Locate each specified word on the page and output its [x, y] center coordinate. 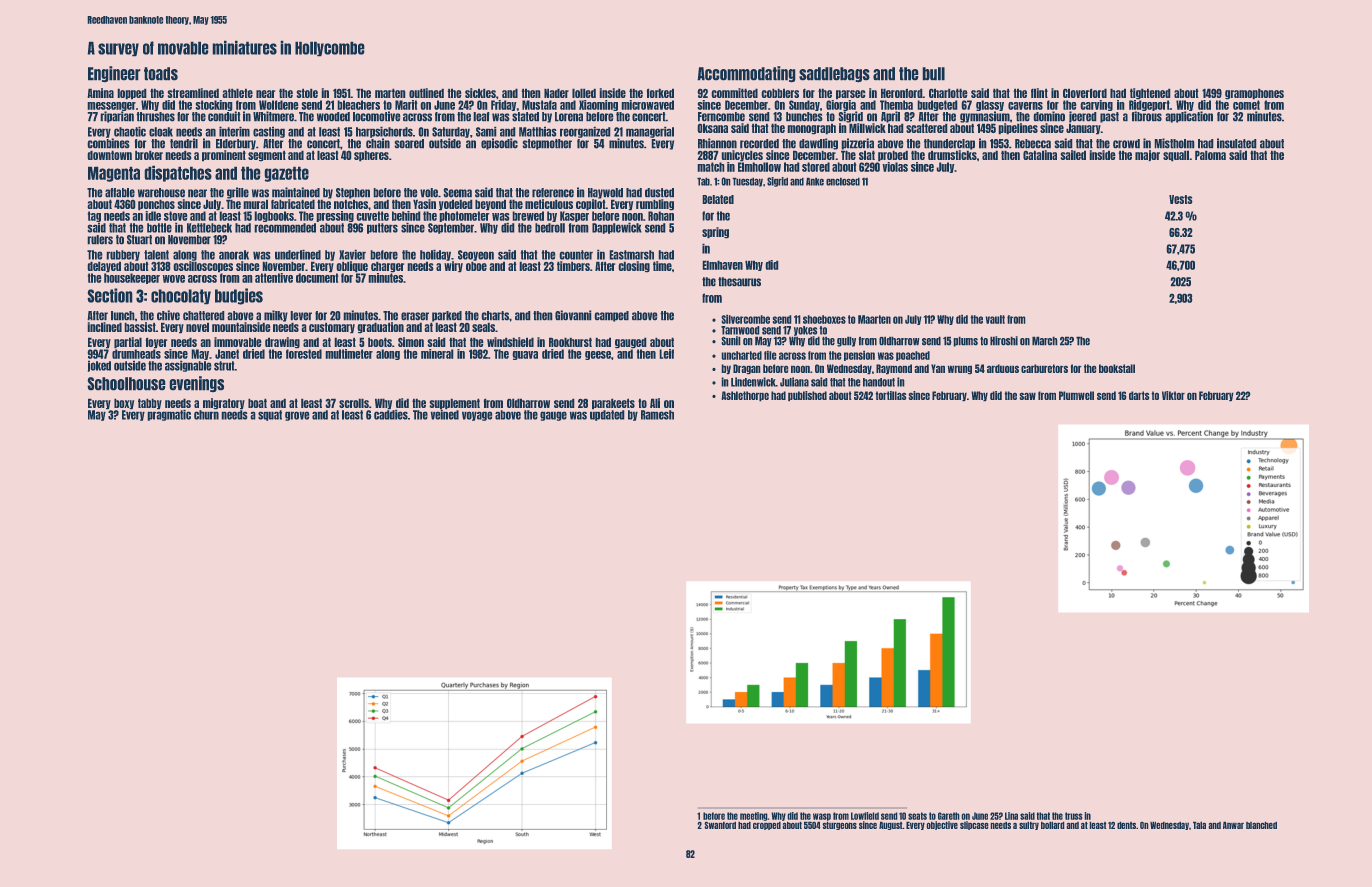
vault [995, 319]
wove [174, 279]
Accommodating [746, 74]
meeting [754, 816]
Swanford [720, 825]
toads [161, 73]
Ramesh [657, 415]
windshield [510, 342]
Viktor [1173, 395]
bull [934, 73]
